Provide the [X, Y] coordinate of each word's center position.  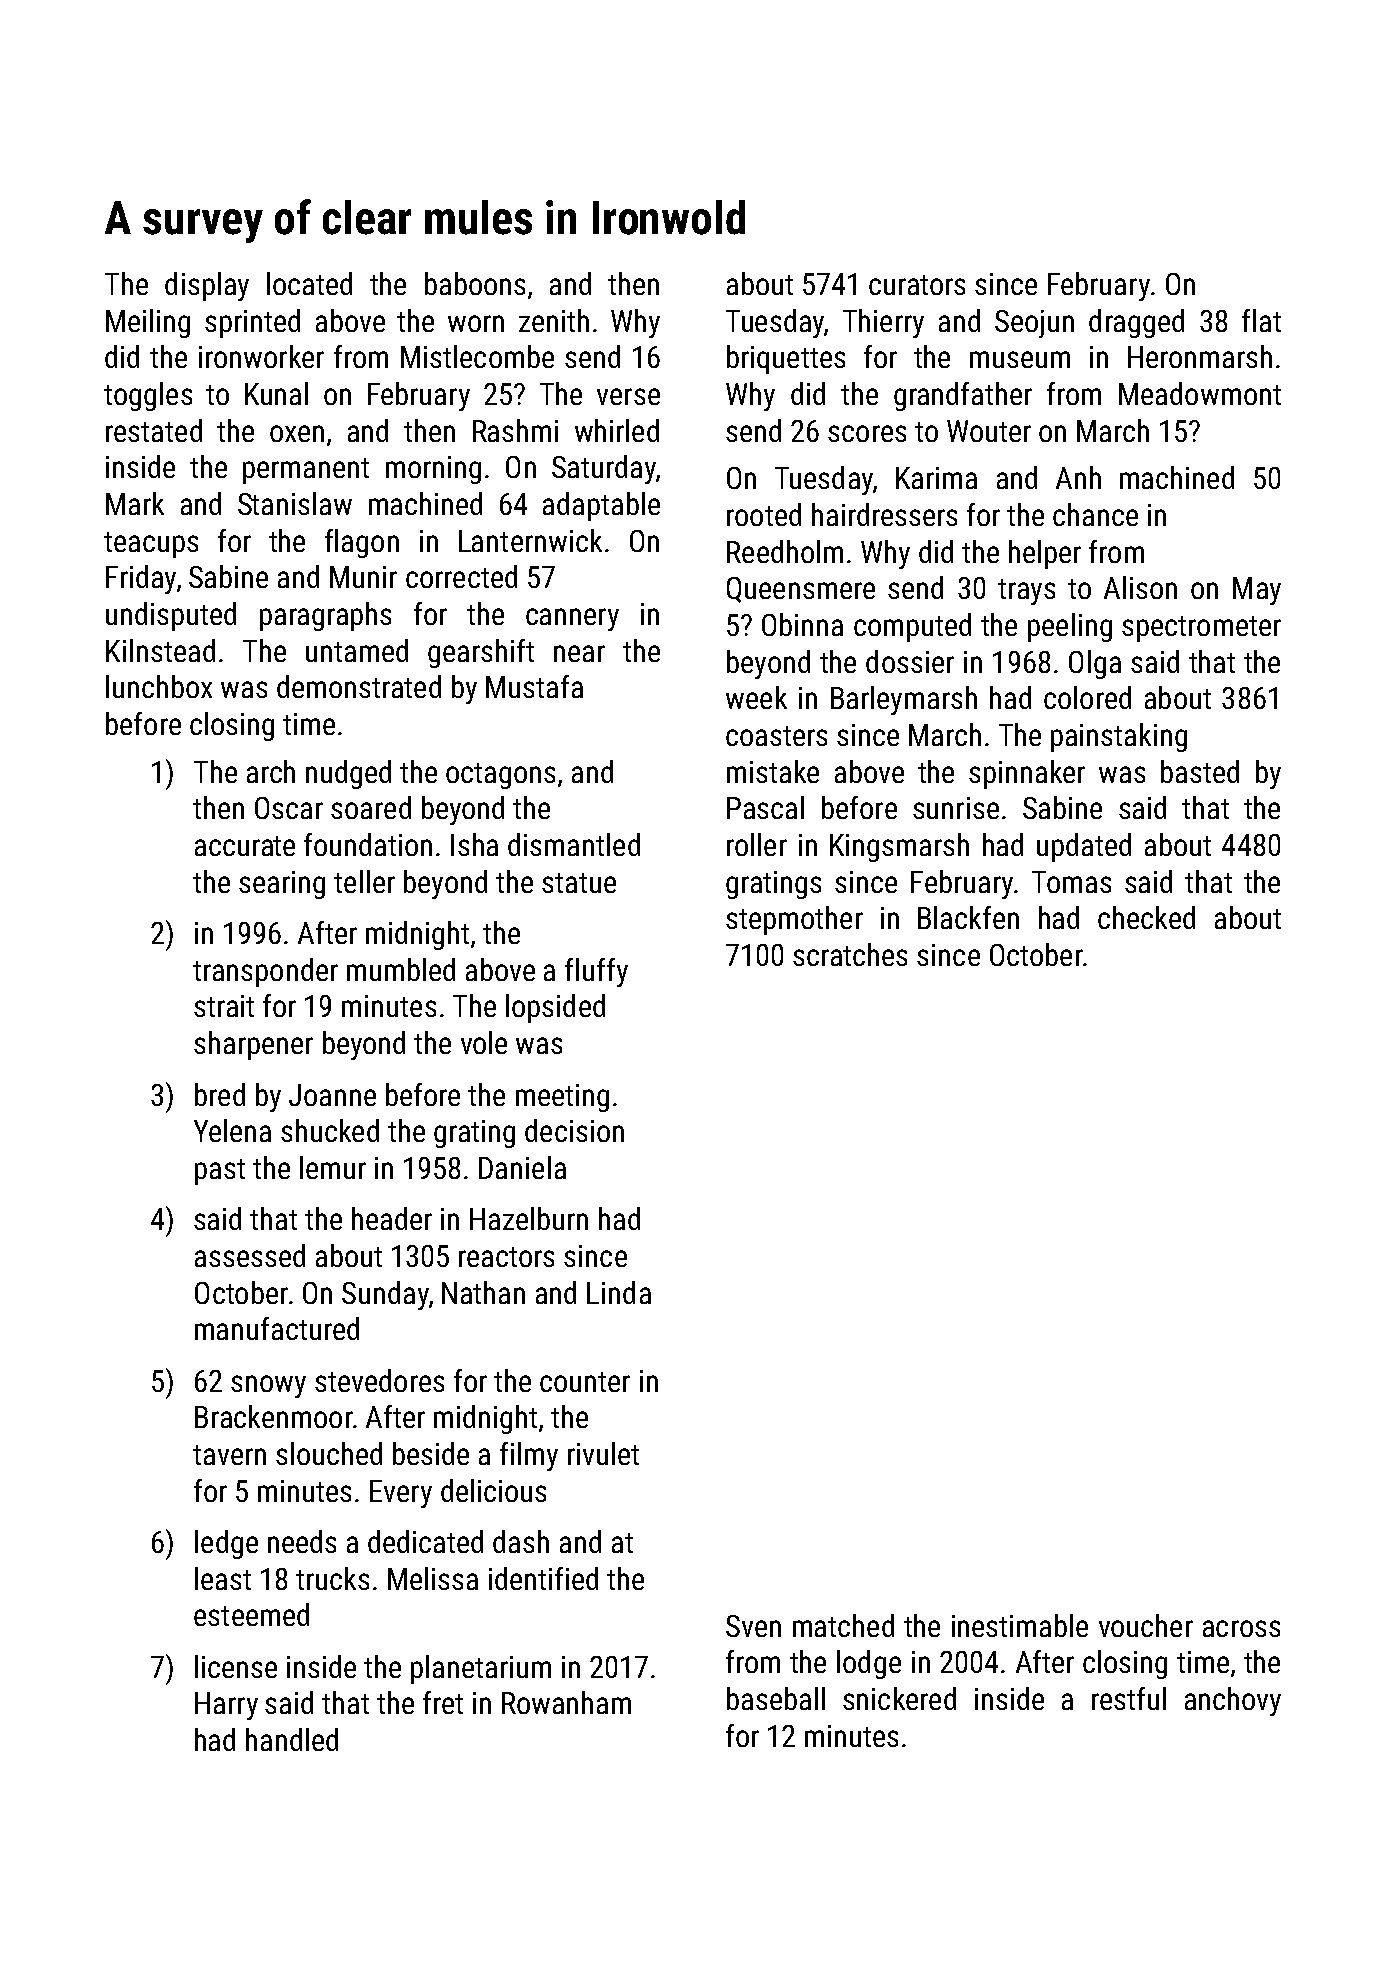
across [1241, 1628]
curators [917, 285]
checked [1146, 917]
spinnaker [1027, 774]
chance [1095, 514]
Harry [226, 1706]
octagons [500, 776]
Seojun [1034, 324]
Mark [135, 503]
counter [585, 1382]
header [392, 1218]
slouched [329, 1453]
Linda [619, 1292]
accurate [245, 846]
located [309, 283]
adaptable [601, 506]
